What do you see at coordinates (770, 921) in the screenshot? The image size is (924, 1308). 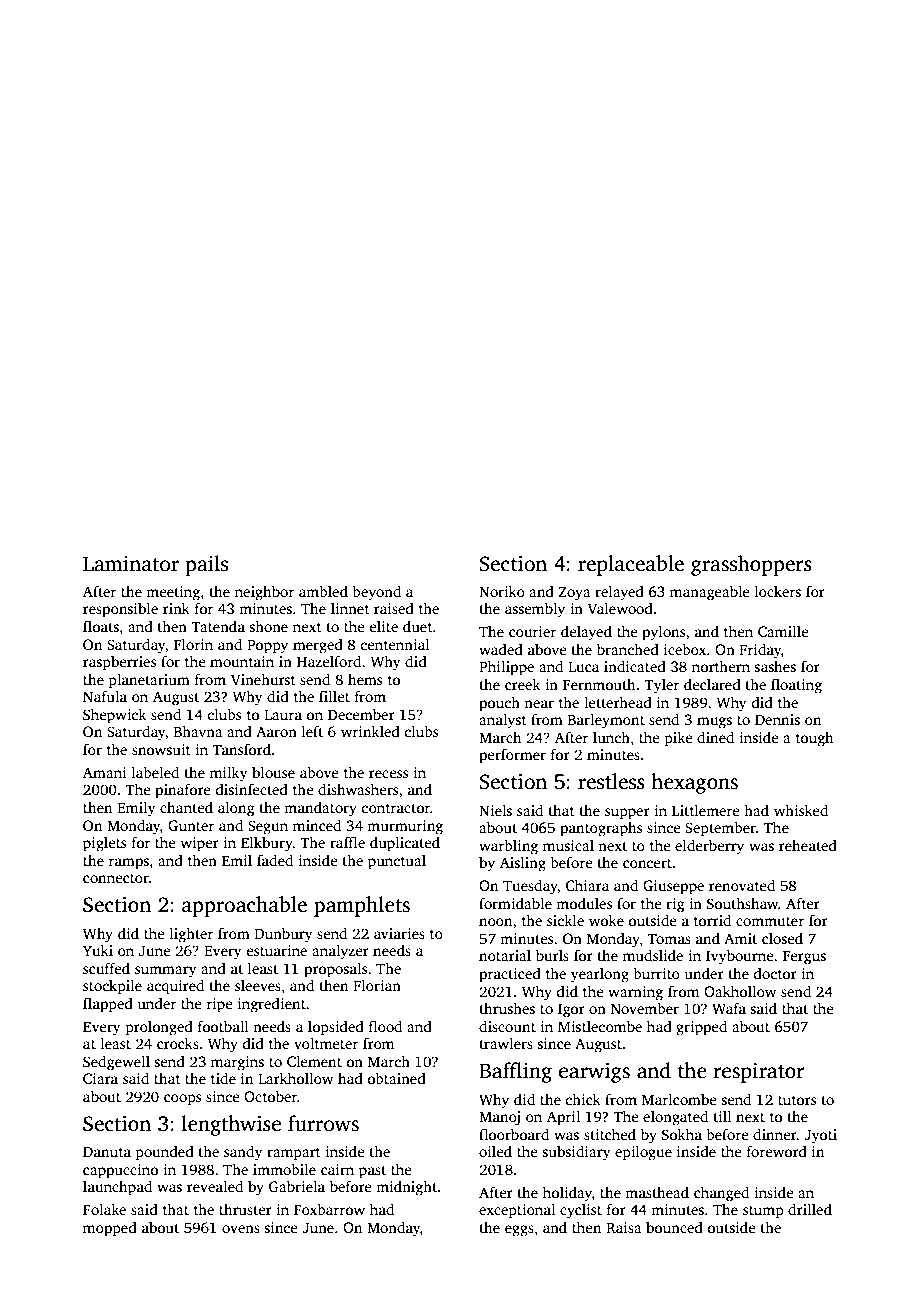 I see `commuter` at bounding box center [770, 921].
